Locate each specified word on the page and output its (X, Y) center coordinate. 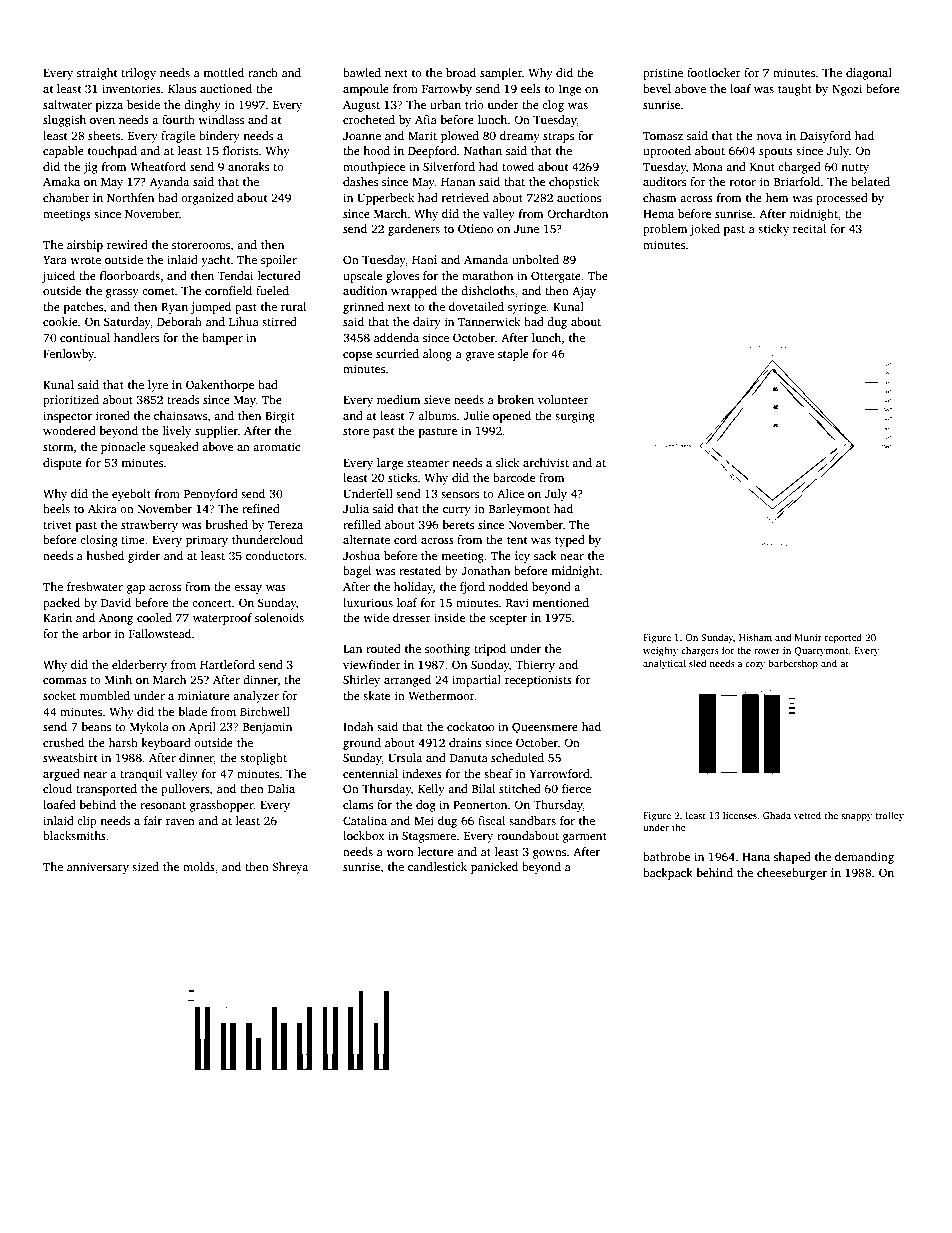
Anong (116, 619)
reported (843, 638)
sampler (501, 74)
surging (575, 417)
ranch (263, 72)
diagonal (869, 74)
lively (177, 432)
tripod (490, 650)
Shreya (290, 868)
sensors (460, 495)
